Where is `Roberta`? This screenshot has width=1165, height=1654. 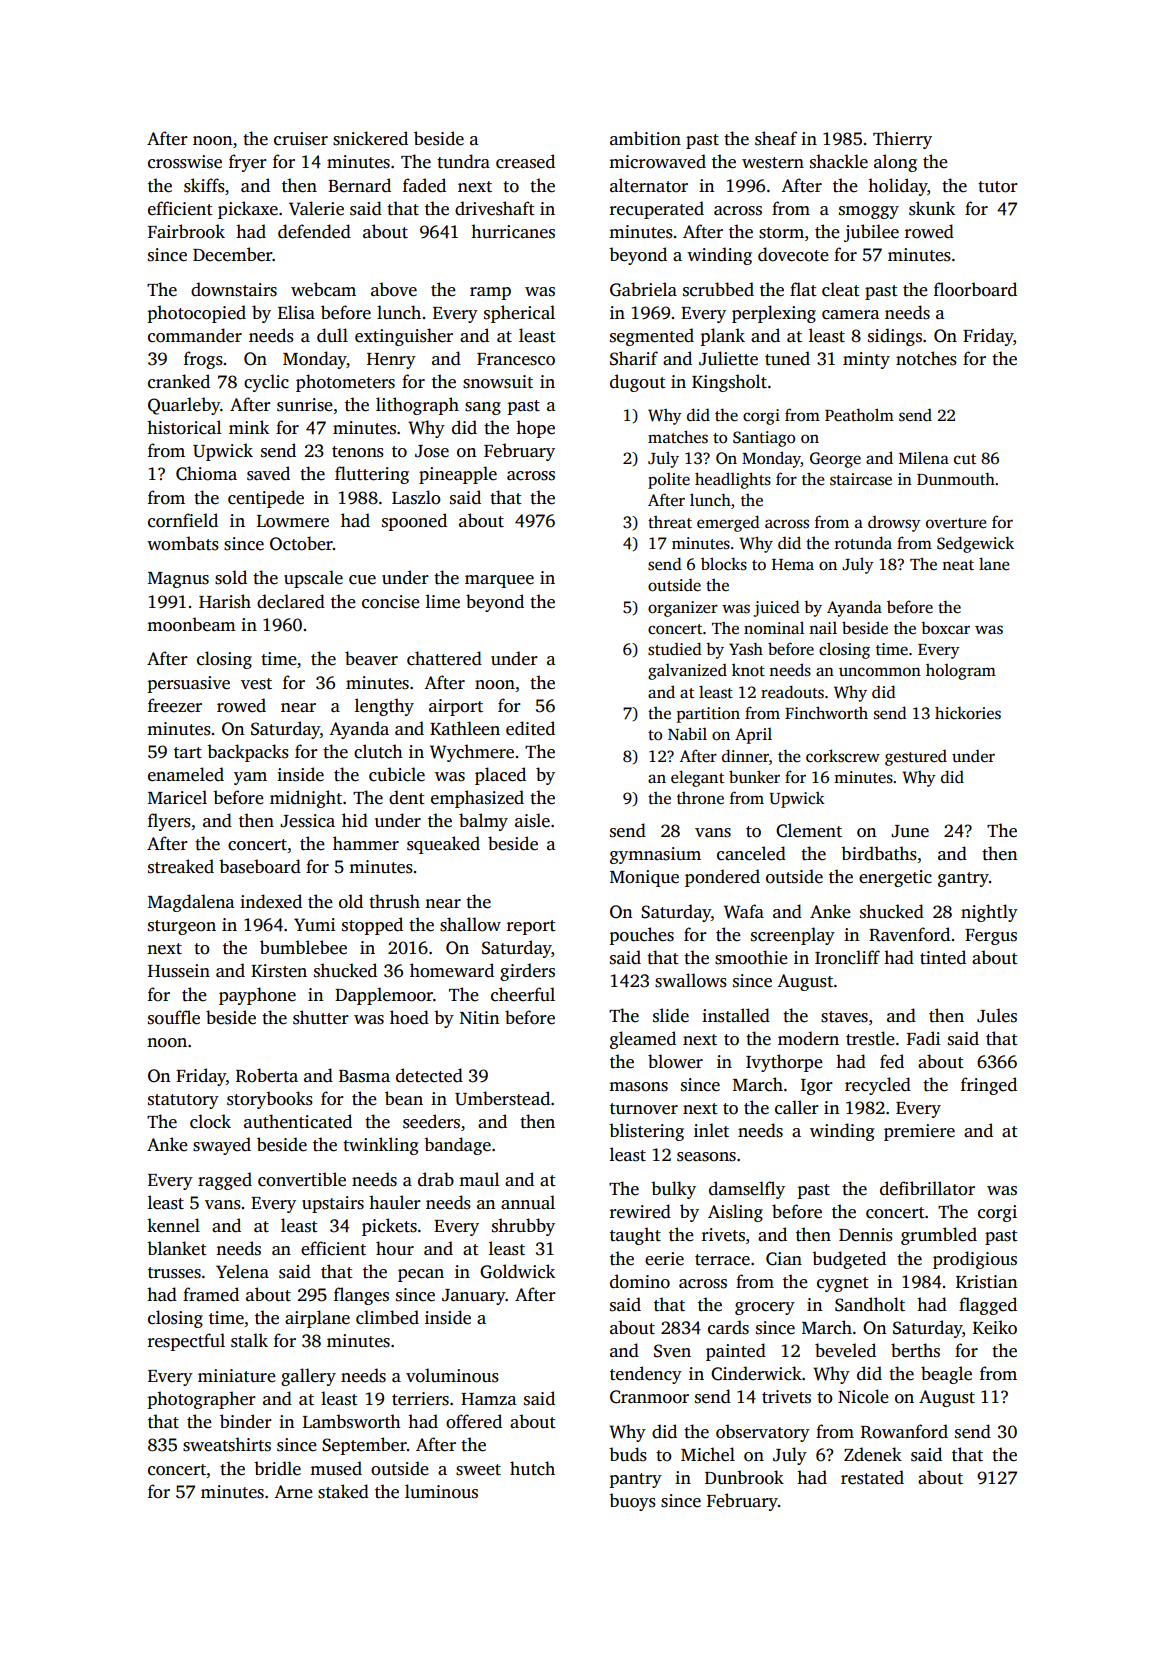
Roberta is located at coordinates (267, 1075).
